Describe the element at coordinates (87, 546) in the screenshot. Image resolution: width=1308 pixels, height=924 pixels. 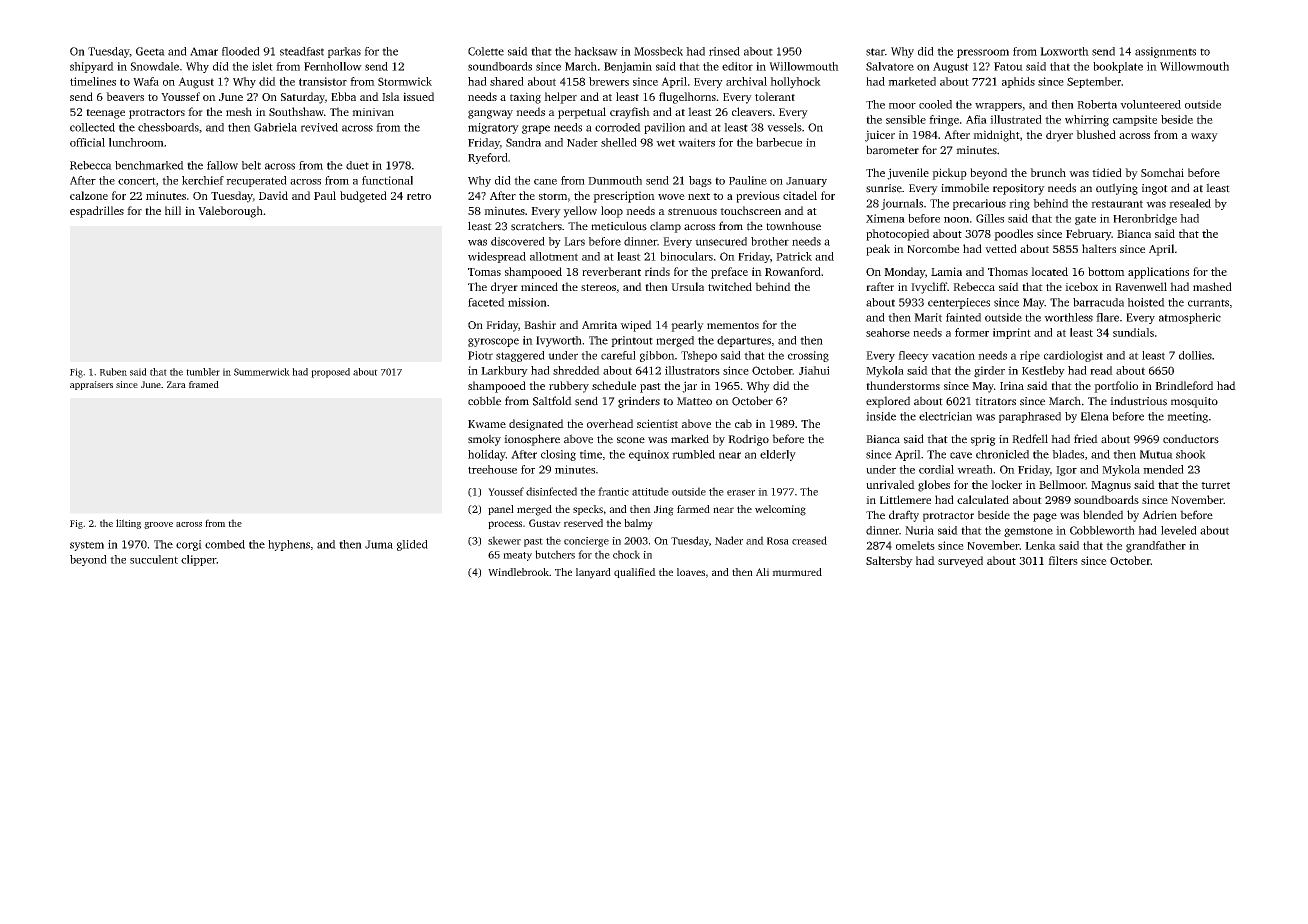
I see `system` at that location.
